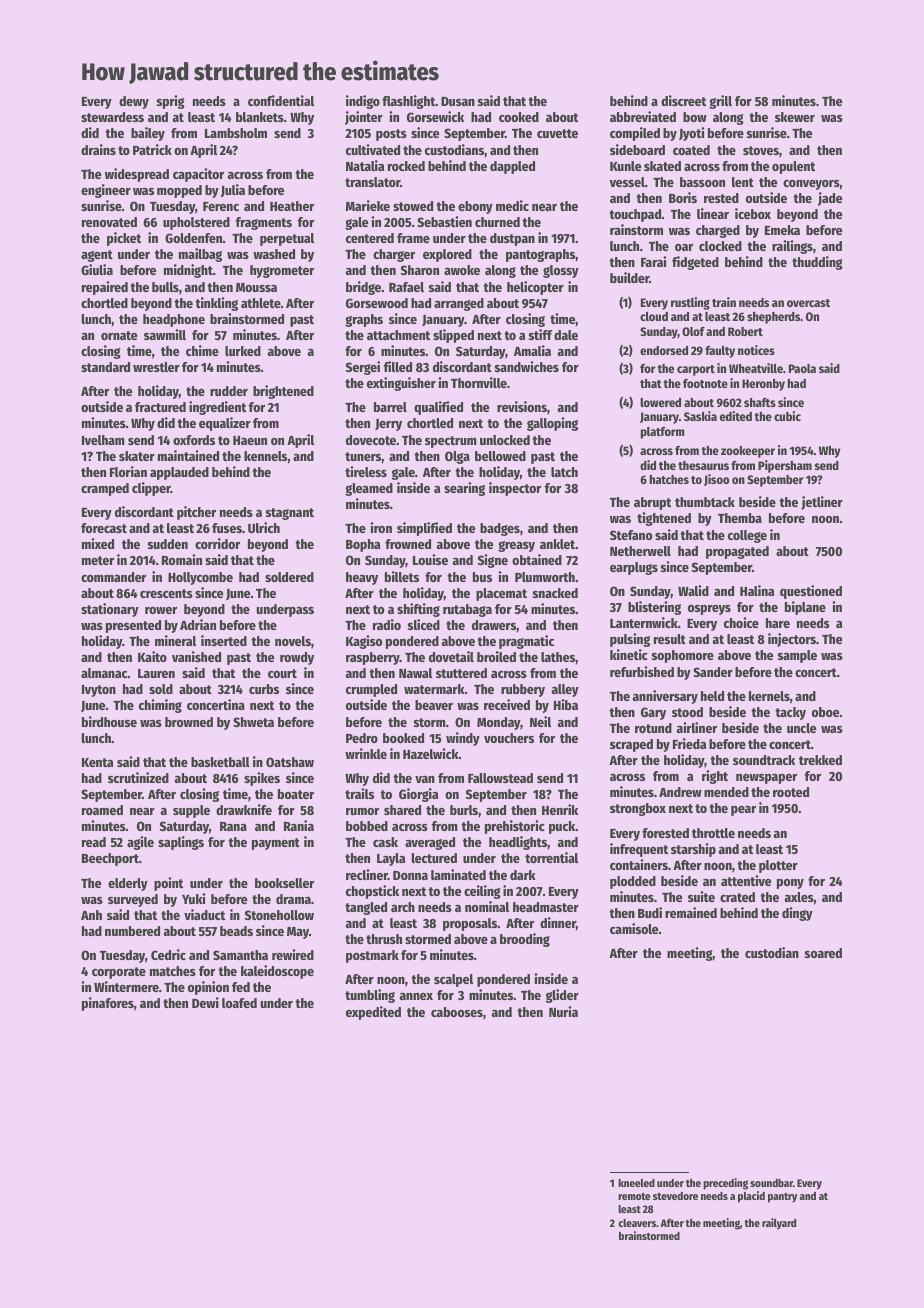  What do you see at coordinates (292, 206) in the page?
I see `Heather` at bounding box center [292, 206].
